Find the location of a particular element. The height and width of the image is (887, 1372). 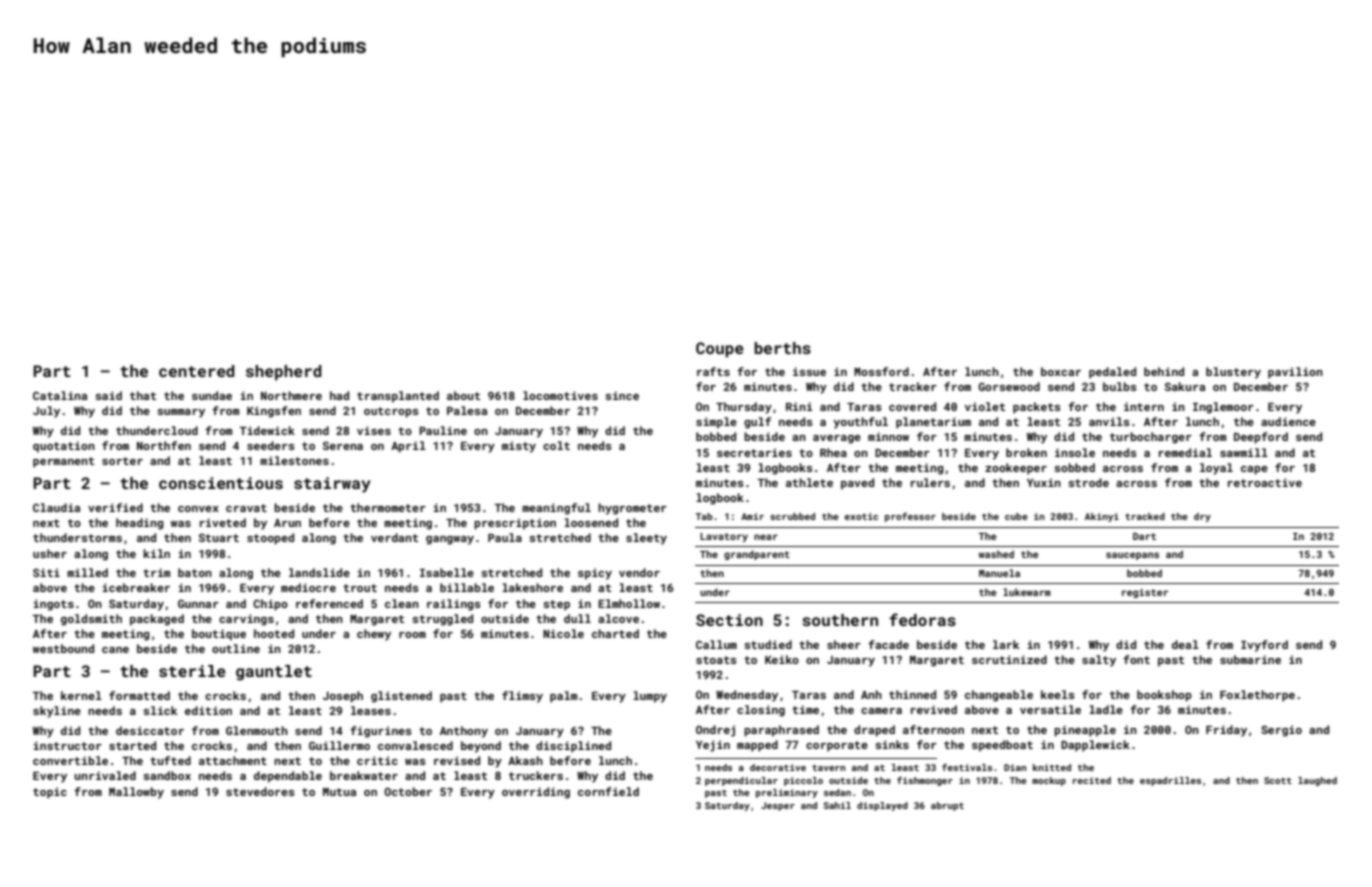

topic is located at coordinates (50, 793).
